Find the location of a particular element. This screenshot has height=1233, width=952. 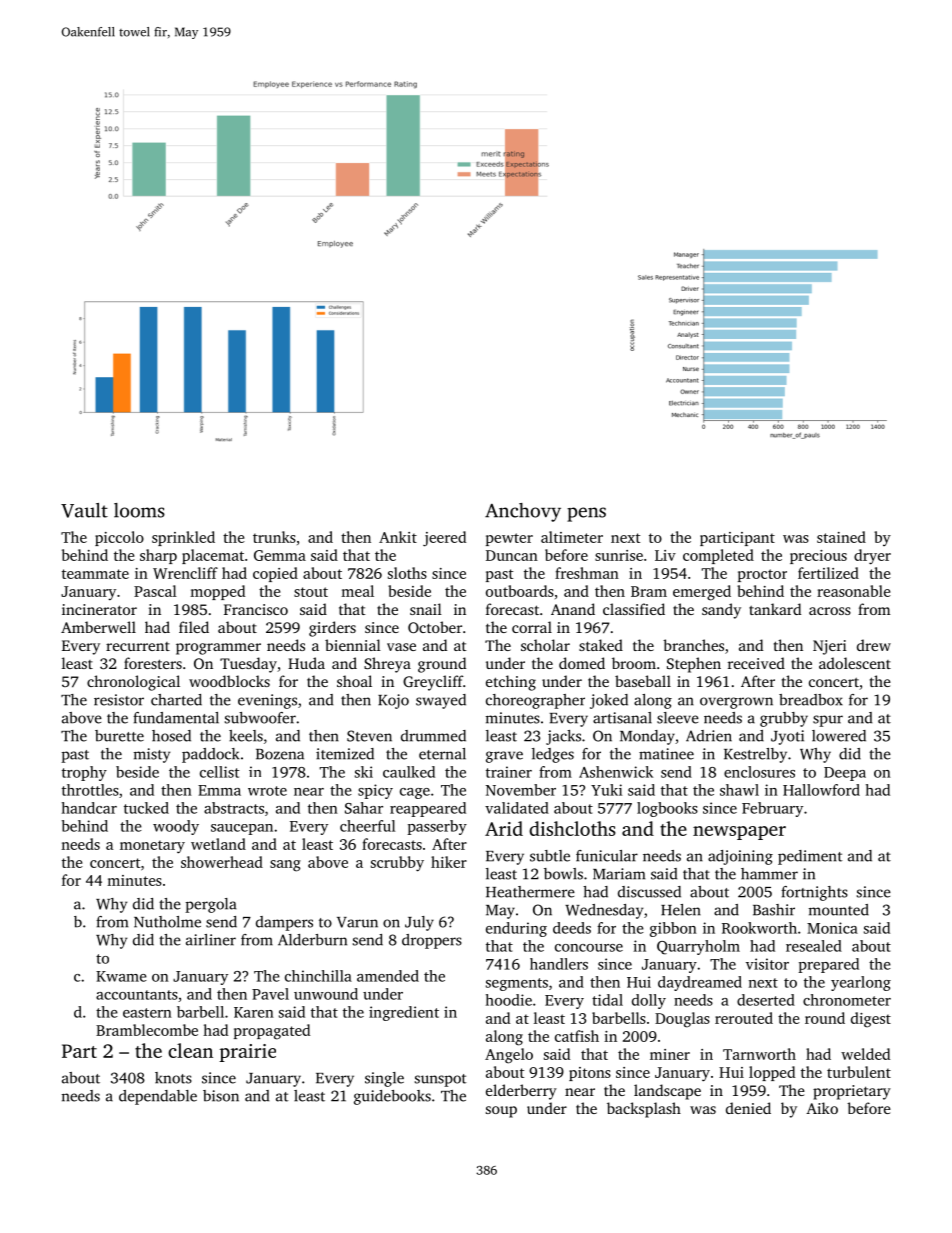

monetary is located at coordinates (152, 847).
